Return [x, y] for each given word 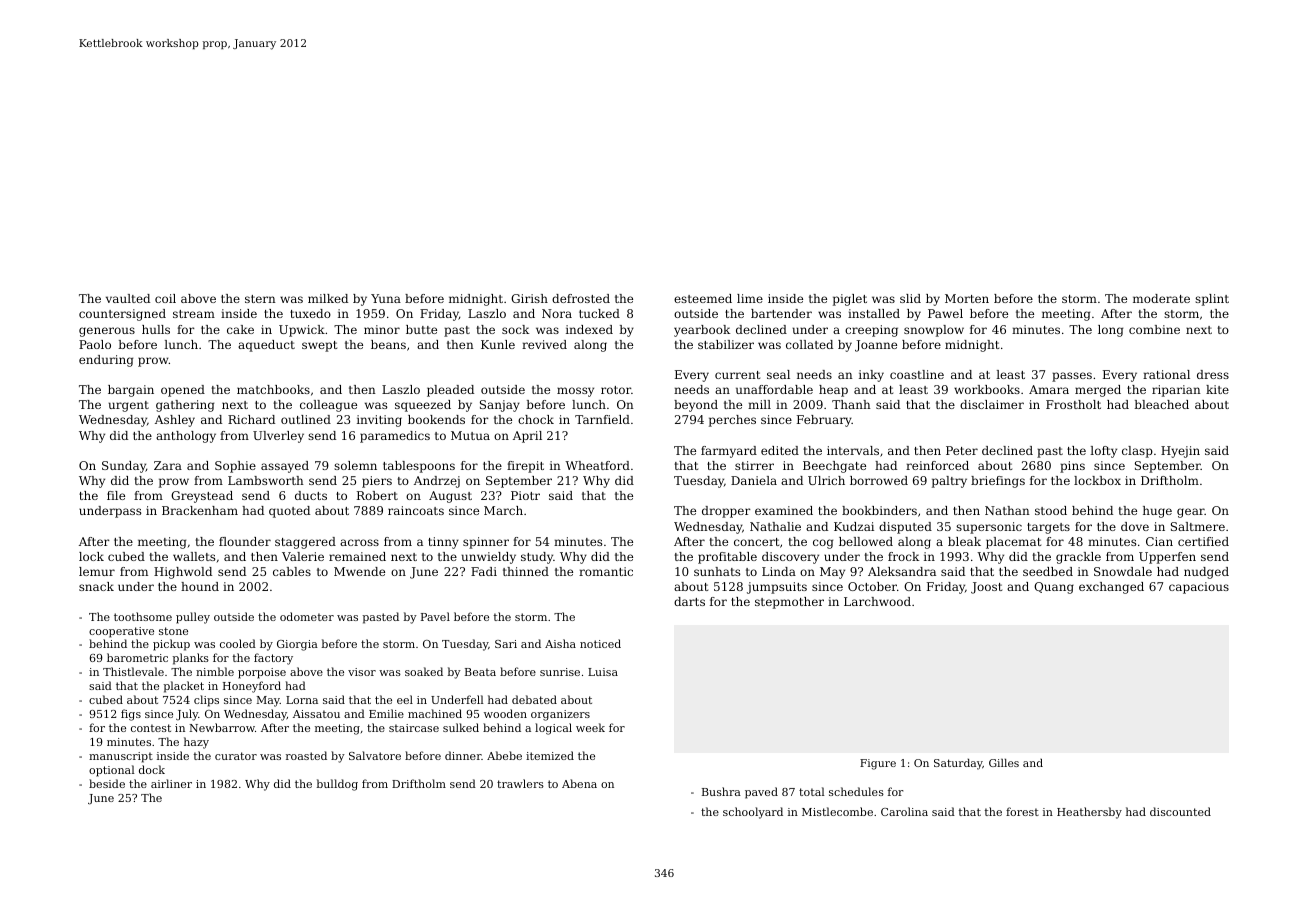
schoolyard [753, 813]
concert [756, 542]
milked [328, 298]
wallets [194, 556]
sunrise [560, 672]
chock [536, 419]
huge [1157, 512]
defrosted [581, 298]
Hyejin [1180, 452]
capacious [1199, 588]
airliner [171, 783]
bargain [131, 391]
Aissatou [316, 714]
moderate [1161, 298]
